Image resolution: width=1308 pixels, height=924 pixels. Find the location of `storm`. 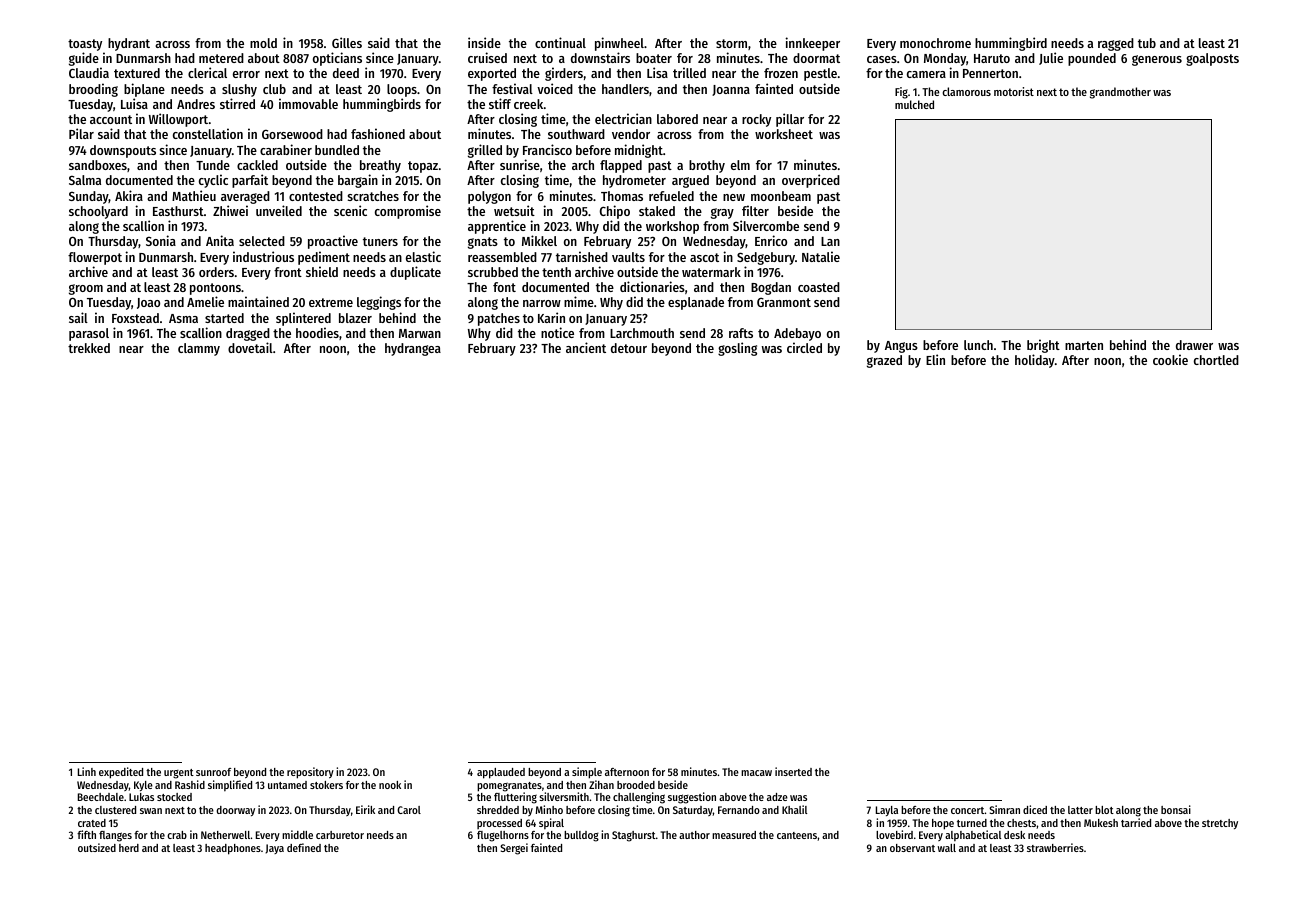

storm is located at coordinates (731, 43).
